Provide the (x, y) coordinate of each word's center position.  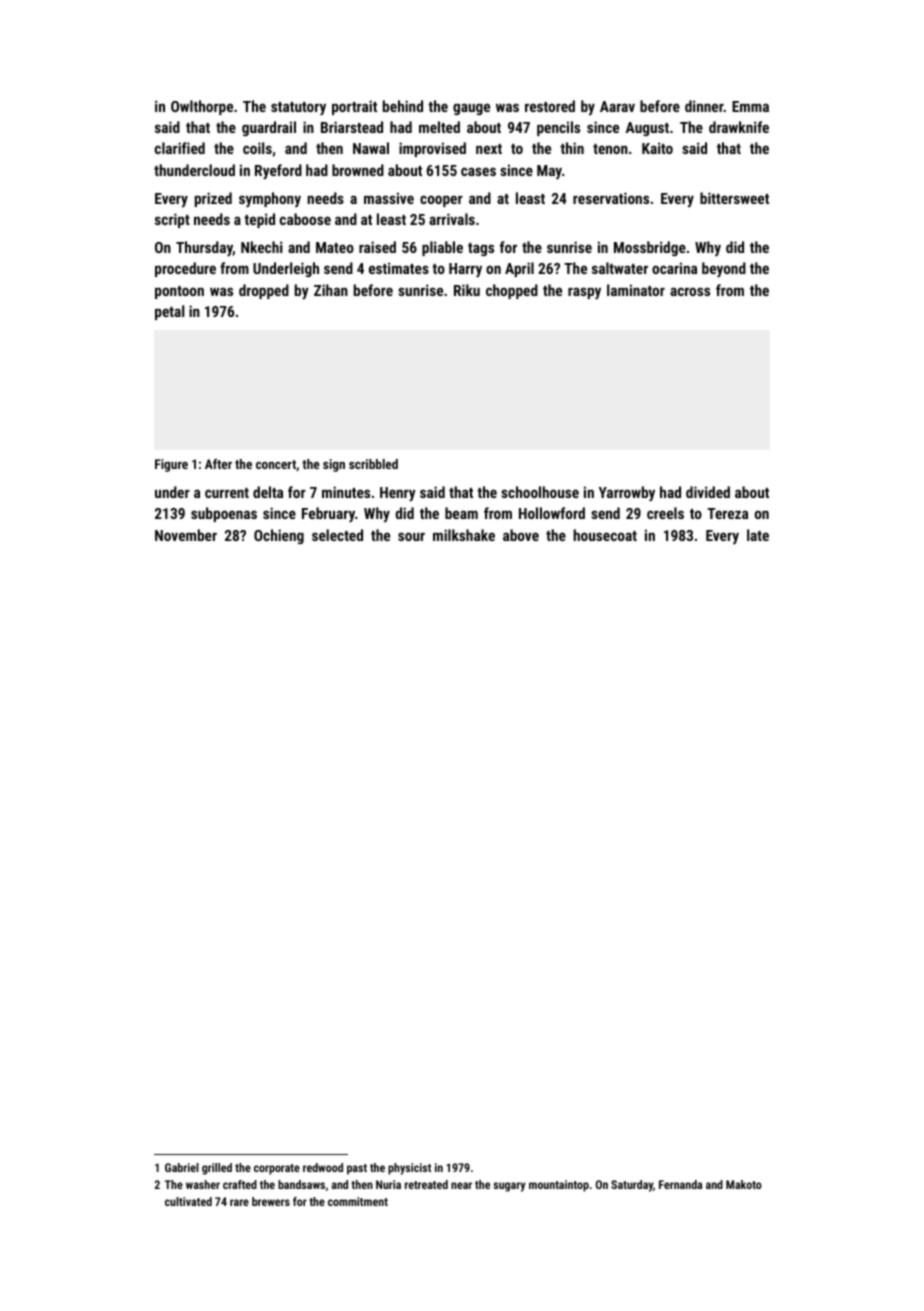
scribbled (373, 464)
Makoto (744, 1184)
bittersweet (734, 198)
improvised (432, 149)
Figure (171, 465)
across (690, 291)
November (186, 535)
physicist (409, 1169)
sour (411, 536)
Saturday (632, 1186)
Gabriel (182, 1167)
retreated (426, 1184)
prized (213, 199)
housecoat (605, 535)
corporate (277, 1169)
